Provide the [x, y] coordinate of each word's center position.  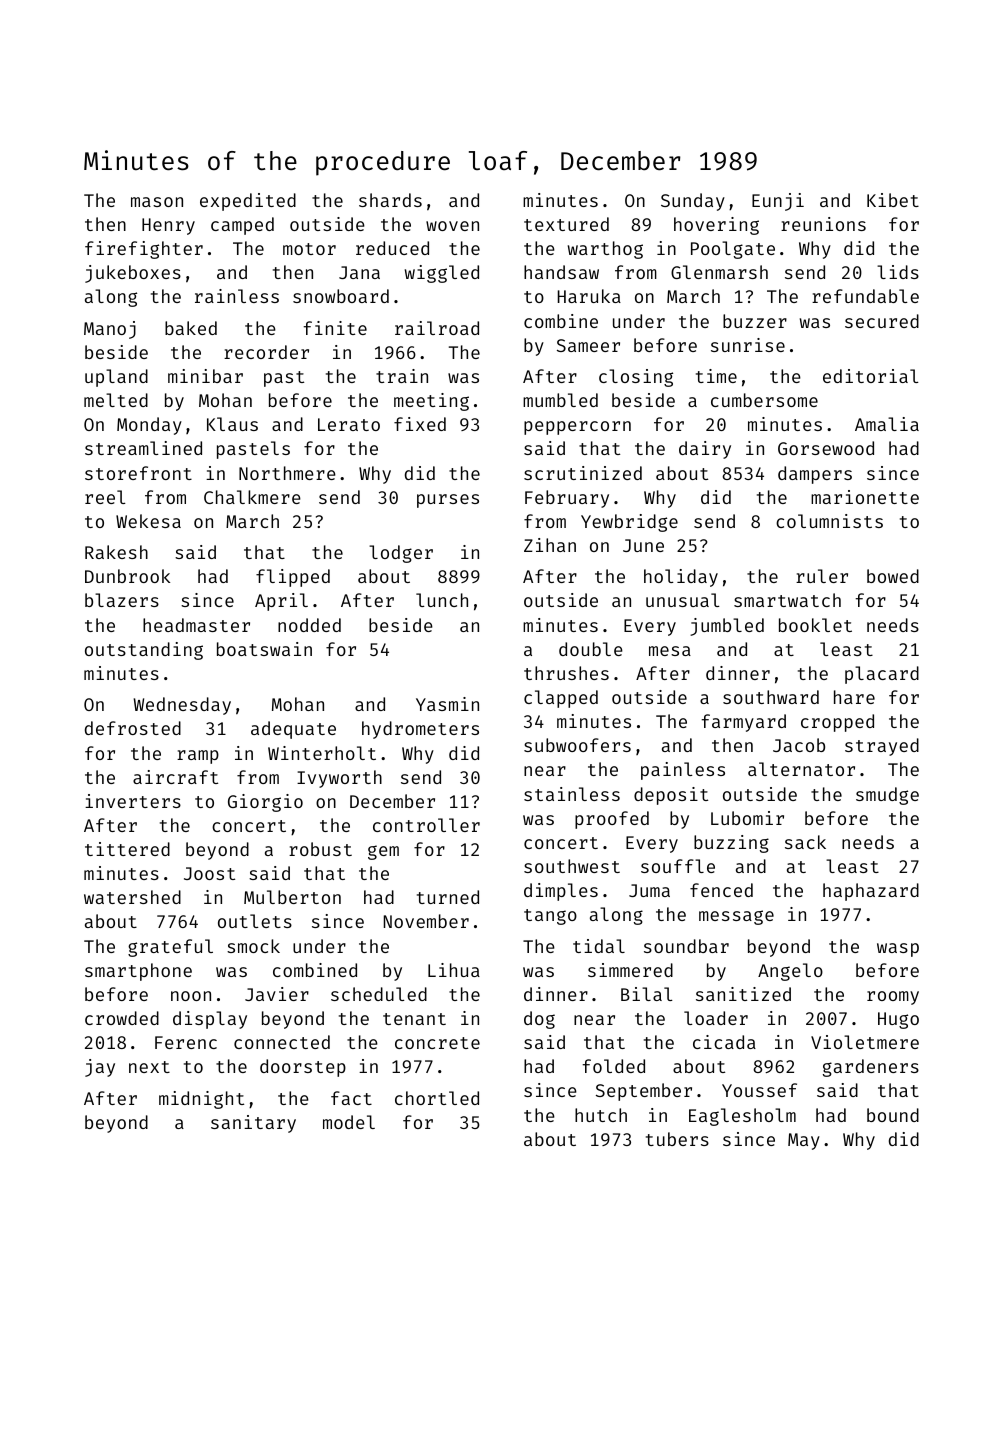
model [349, 1122]
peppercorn [577, 428]
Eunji [778, 202]
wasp [898, 950]
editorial [871, 376]
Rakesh [116, 552]
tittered [127, 849]
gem [383, 852]
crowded [122, 1018]
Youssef [759, 1090]
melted [116, 400]
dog [539, 1020]
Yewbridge [629, 523]
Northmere [287, 473]
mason [157, 202]
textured [566, 224]
